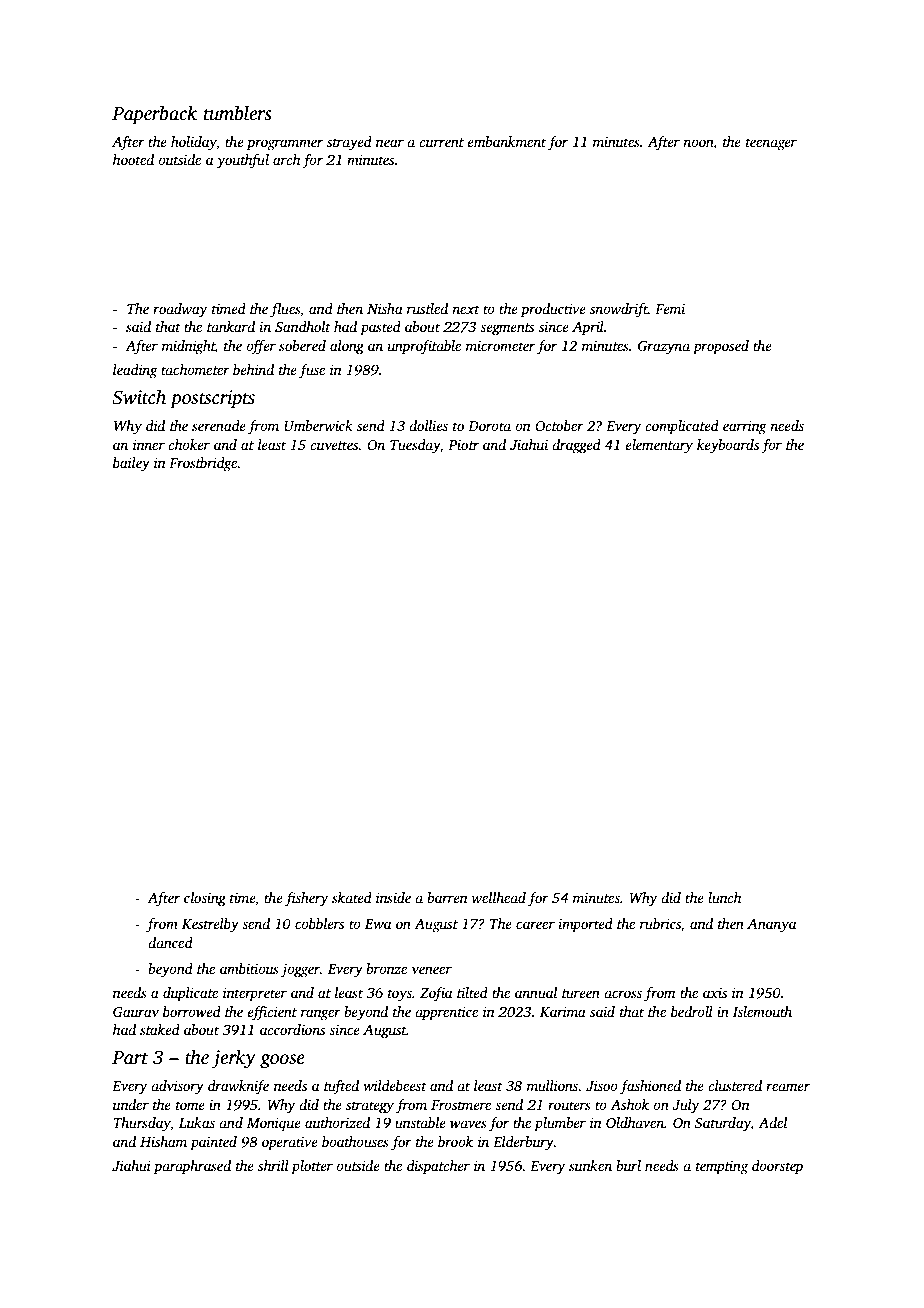 The height and width of the screenshot is (1308, 924). I want to click on Paperback, so click(154, 115).
